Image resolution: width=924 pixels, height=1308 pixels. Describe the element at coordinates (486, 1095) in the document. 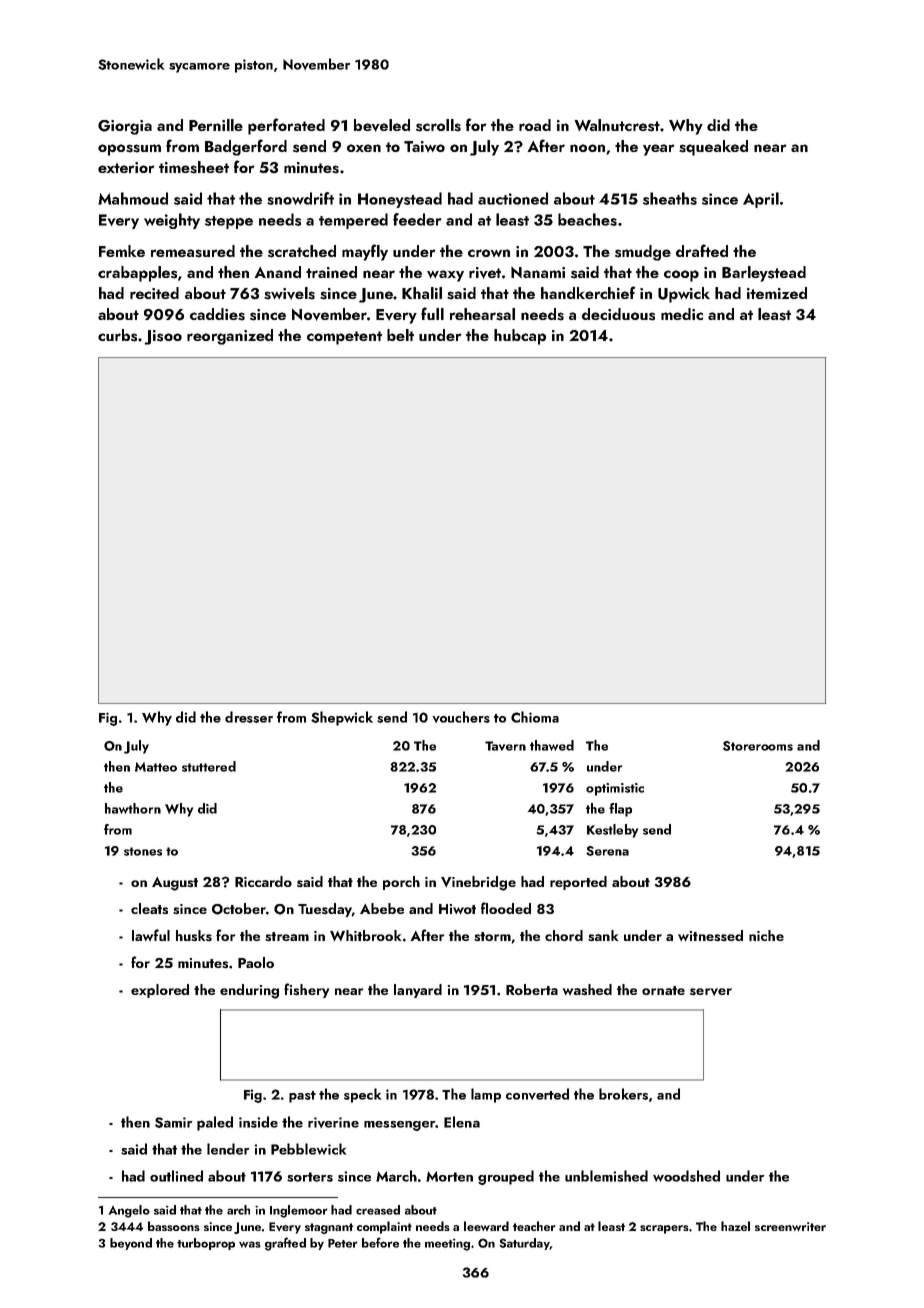

I see `lamp` at that location.
